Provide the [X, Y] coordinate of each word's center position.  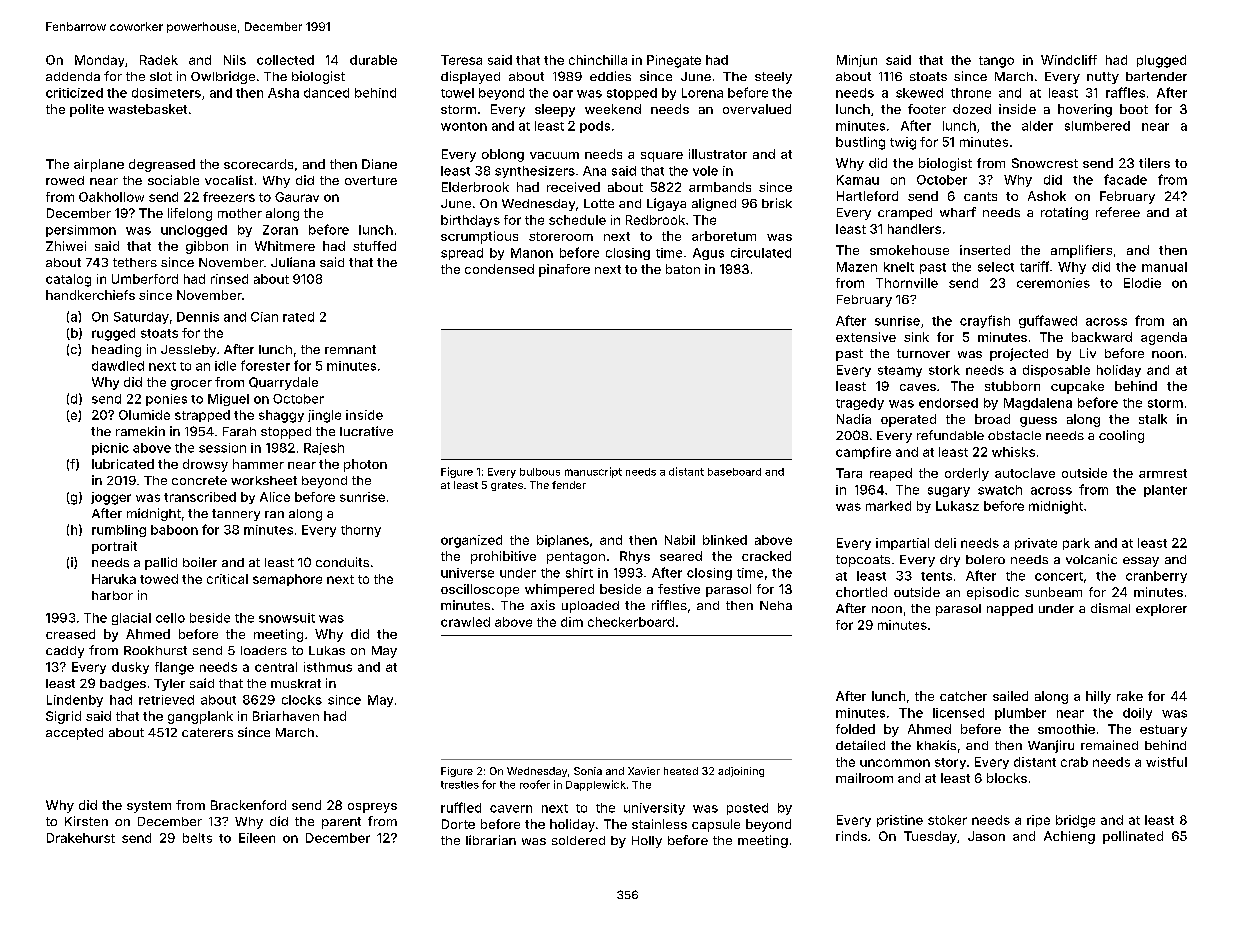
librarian [491, 840]
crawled [465, 622]
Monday [99, 61]
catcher [963, 696]
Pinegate [674, 61]
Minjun [857, 61]
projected [1019, 354]
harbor [112, 595]
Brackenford [248, 805]
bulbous [540, 472]
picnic [110, 449]
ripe [1038, 821]
